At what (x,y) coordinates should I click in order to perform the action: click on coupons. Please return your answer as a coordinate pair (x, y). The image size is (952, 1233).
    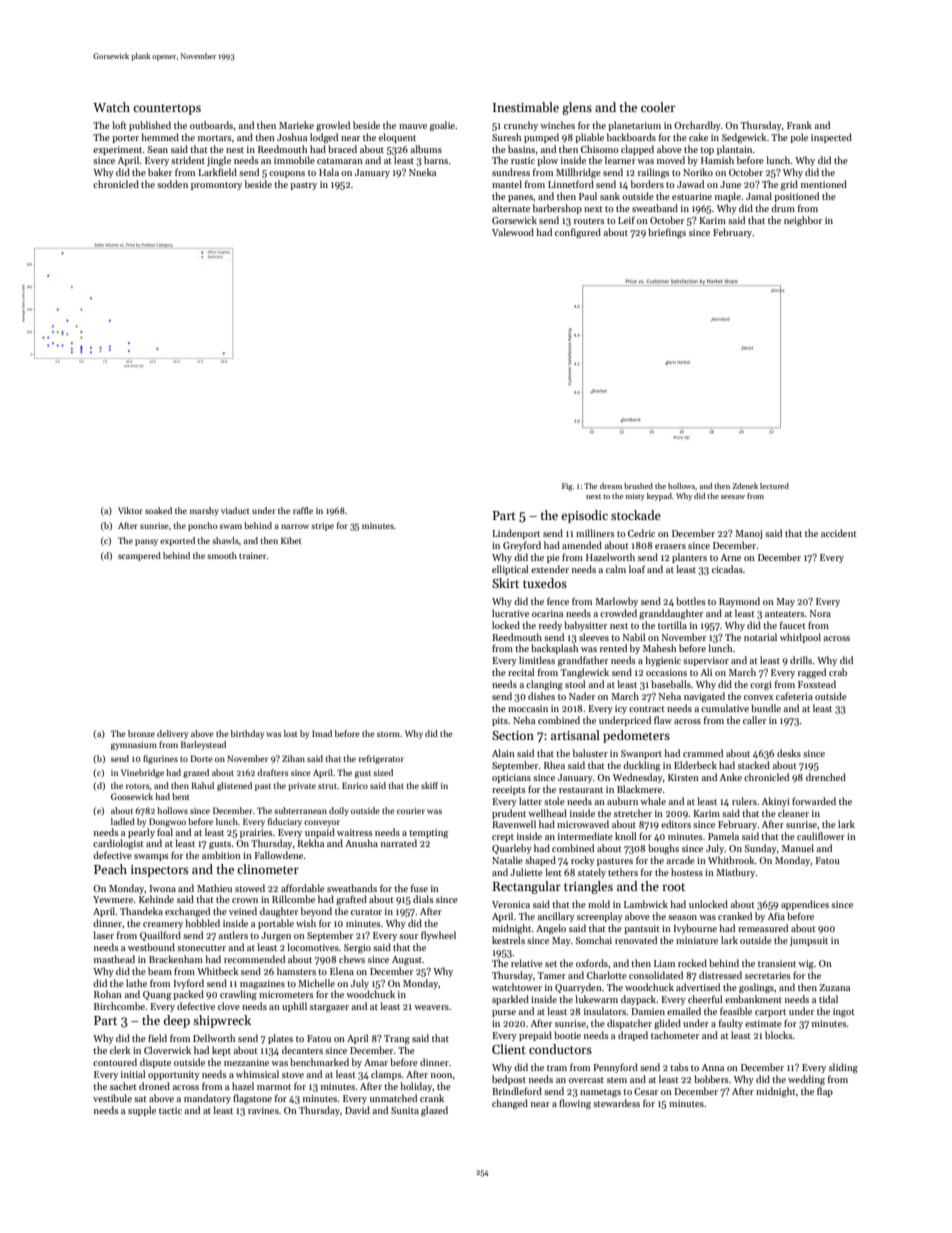
    Looking at the image, I should click on (287, 174).
